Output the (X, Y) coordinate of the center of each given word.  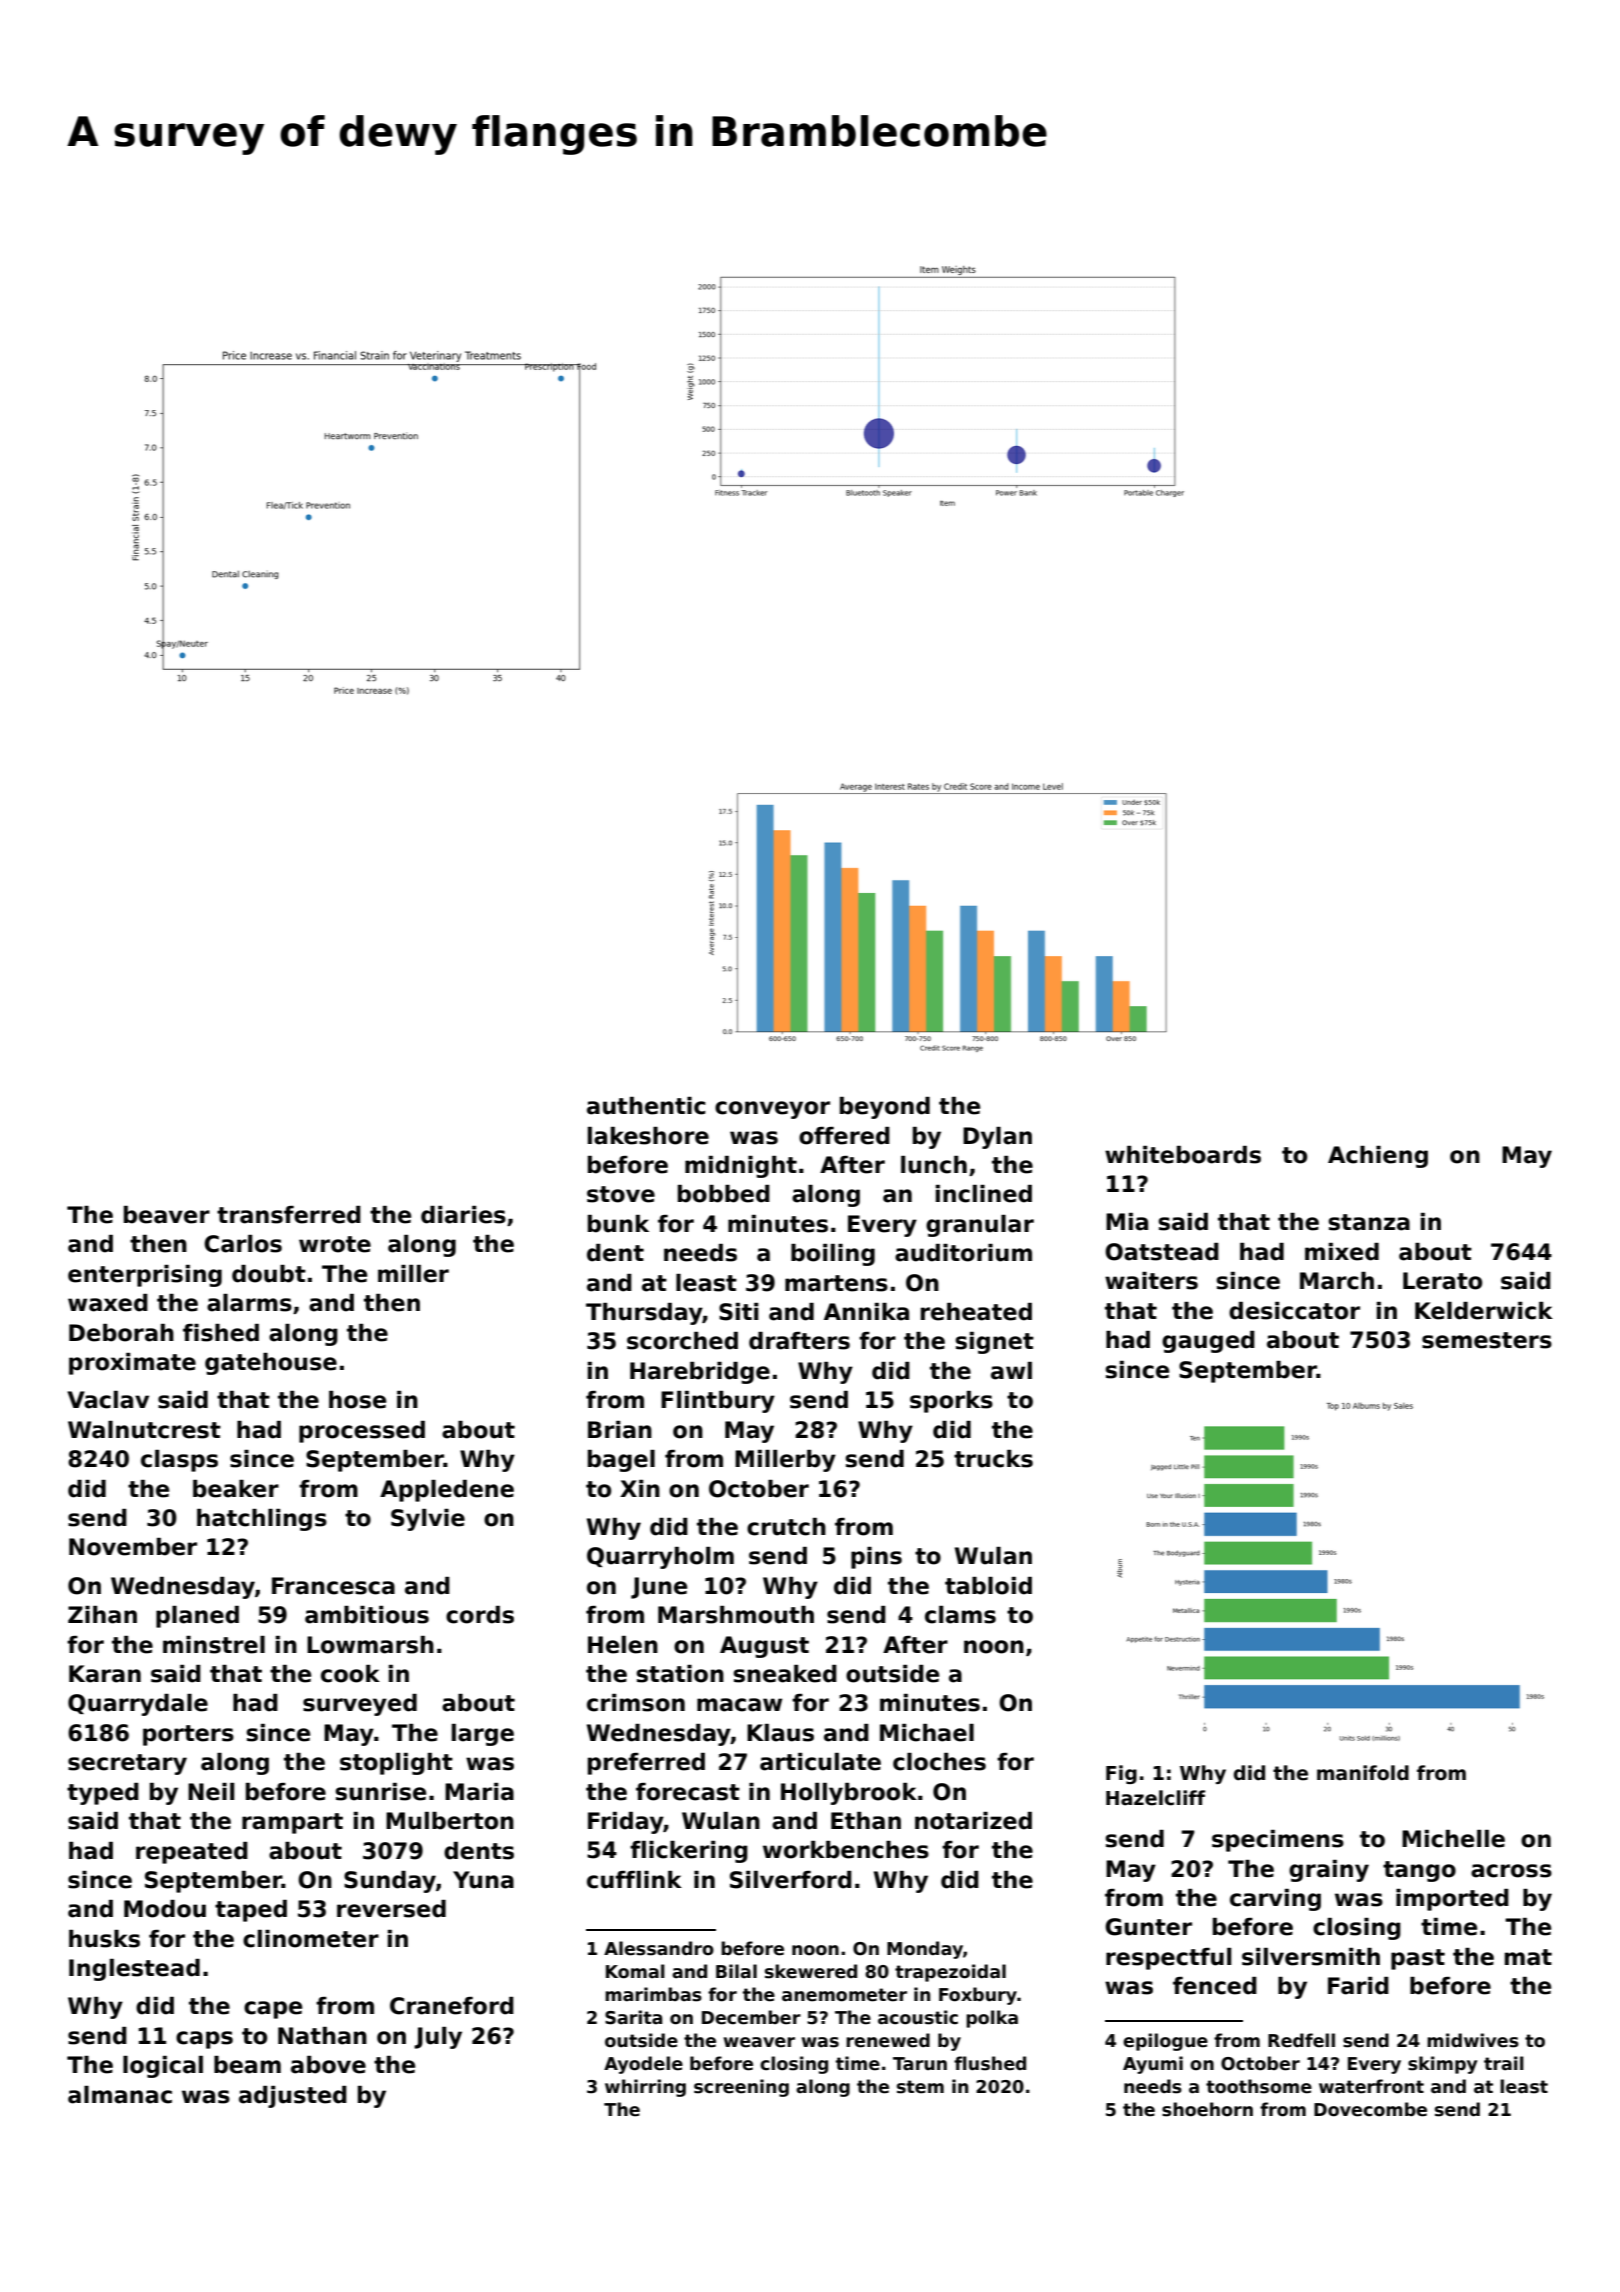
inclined (984, 1194)
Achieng (1378, 1157)
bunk (618, 1224)
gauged (1208, 1342)
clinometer (311, 1939)
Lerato (1442, 1281)
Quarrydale (138, 1705)
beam (247, 2065)
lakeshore (648, 1136)
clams (960, 1615)
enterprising (145, 1276)
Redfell (1301, 2040)
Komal (635, 1971)
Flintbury (718, 1402)
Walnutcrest (144, 1430)
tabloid (988, 1586)
